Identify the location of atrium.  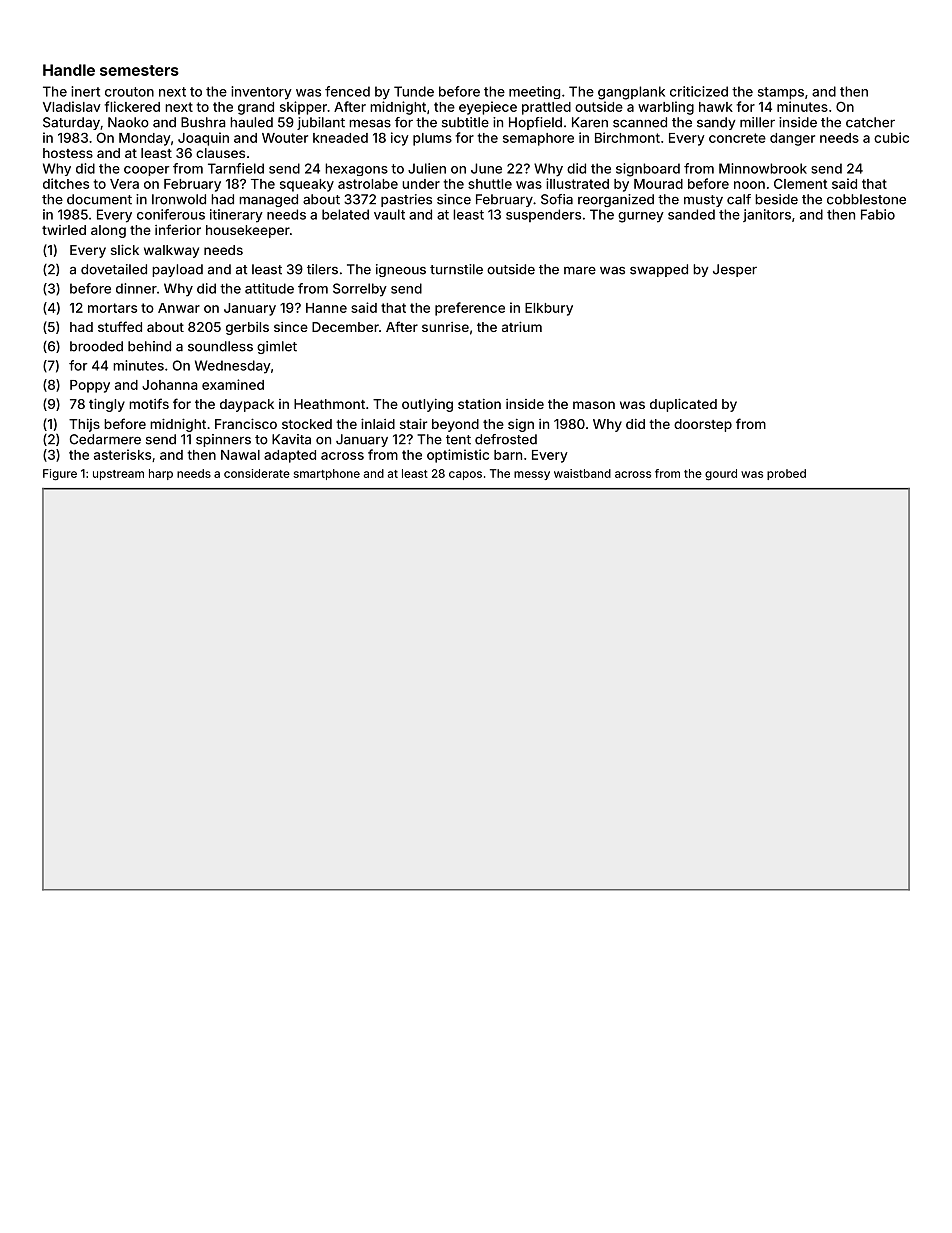
(522, 326).
